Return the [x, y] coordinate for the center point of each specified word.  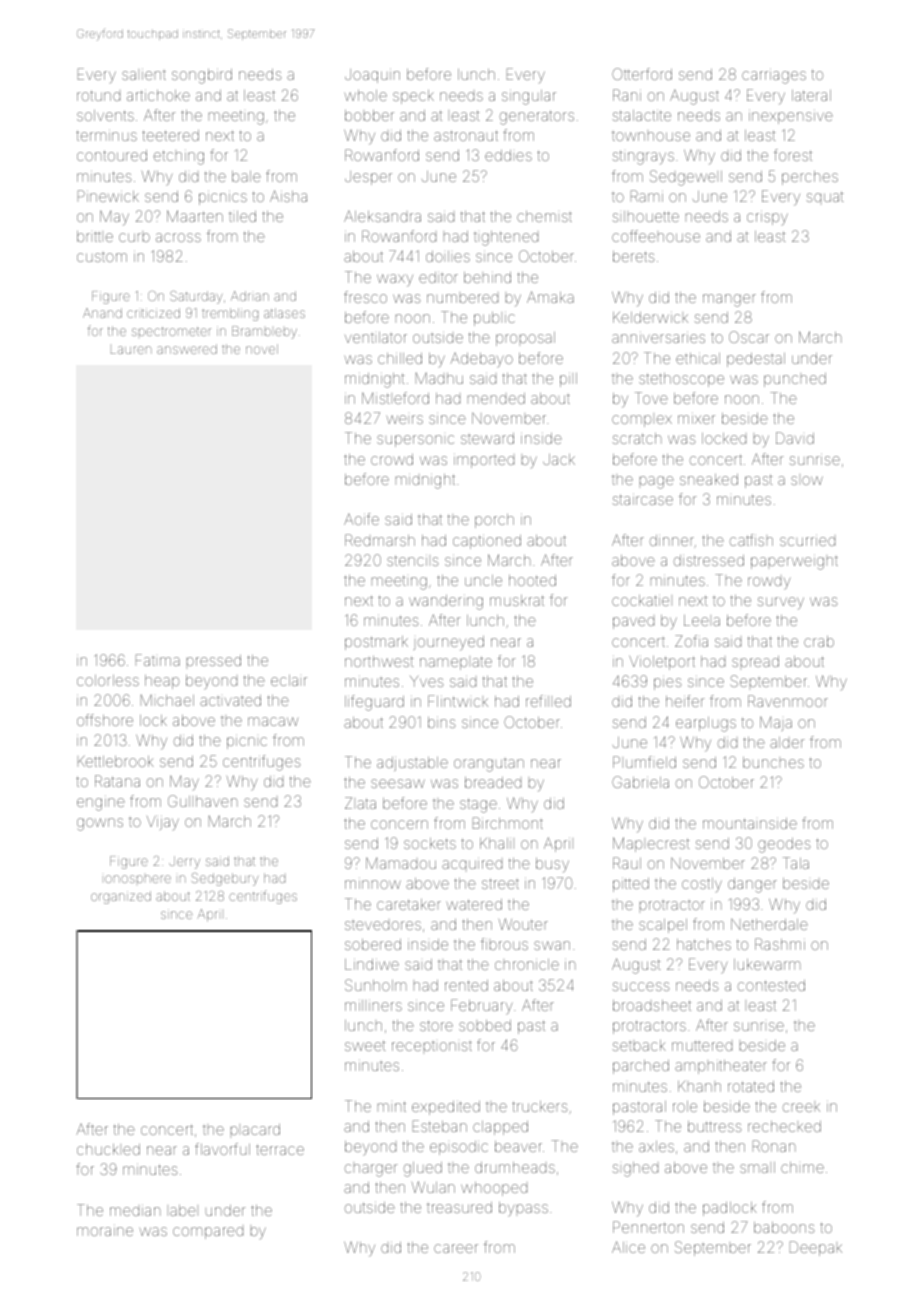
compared [208, 1233]
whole [366, 95]
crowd [392, 459]
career [456, 1248]
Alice [628, 1247]
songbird [202, 76]
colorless [108, 680]
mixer [696, 419]
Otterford [642, 74]
